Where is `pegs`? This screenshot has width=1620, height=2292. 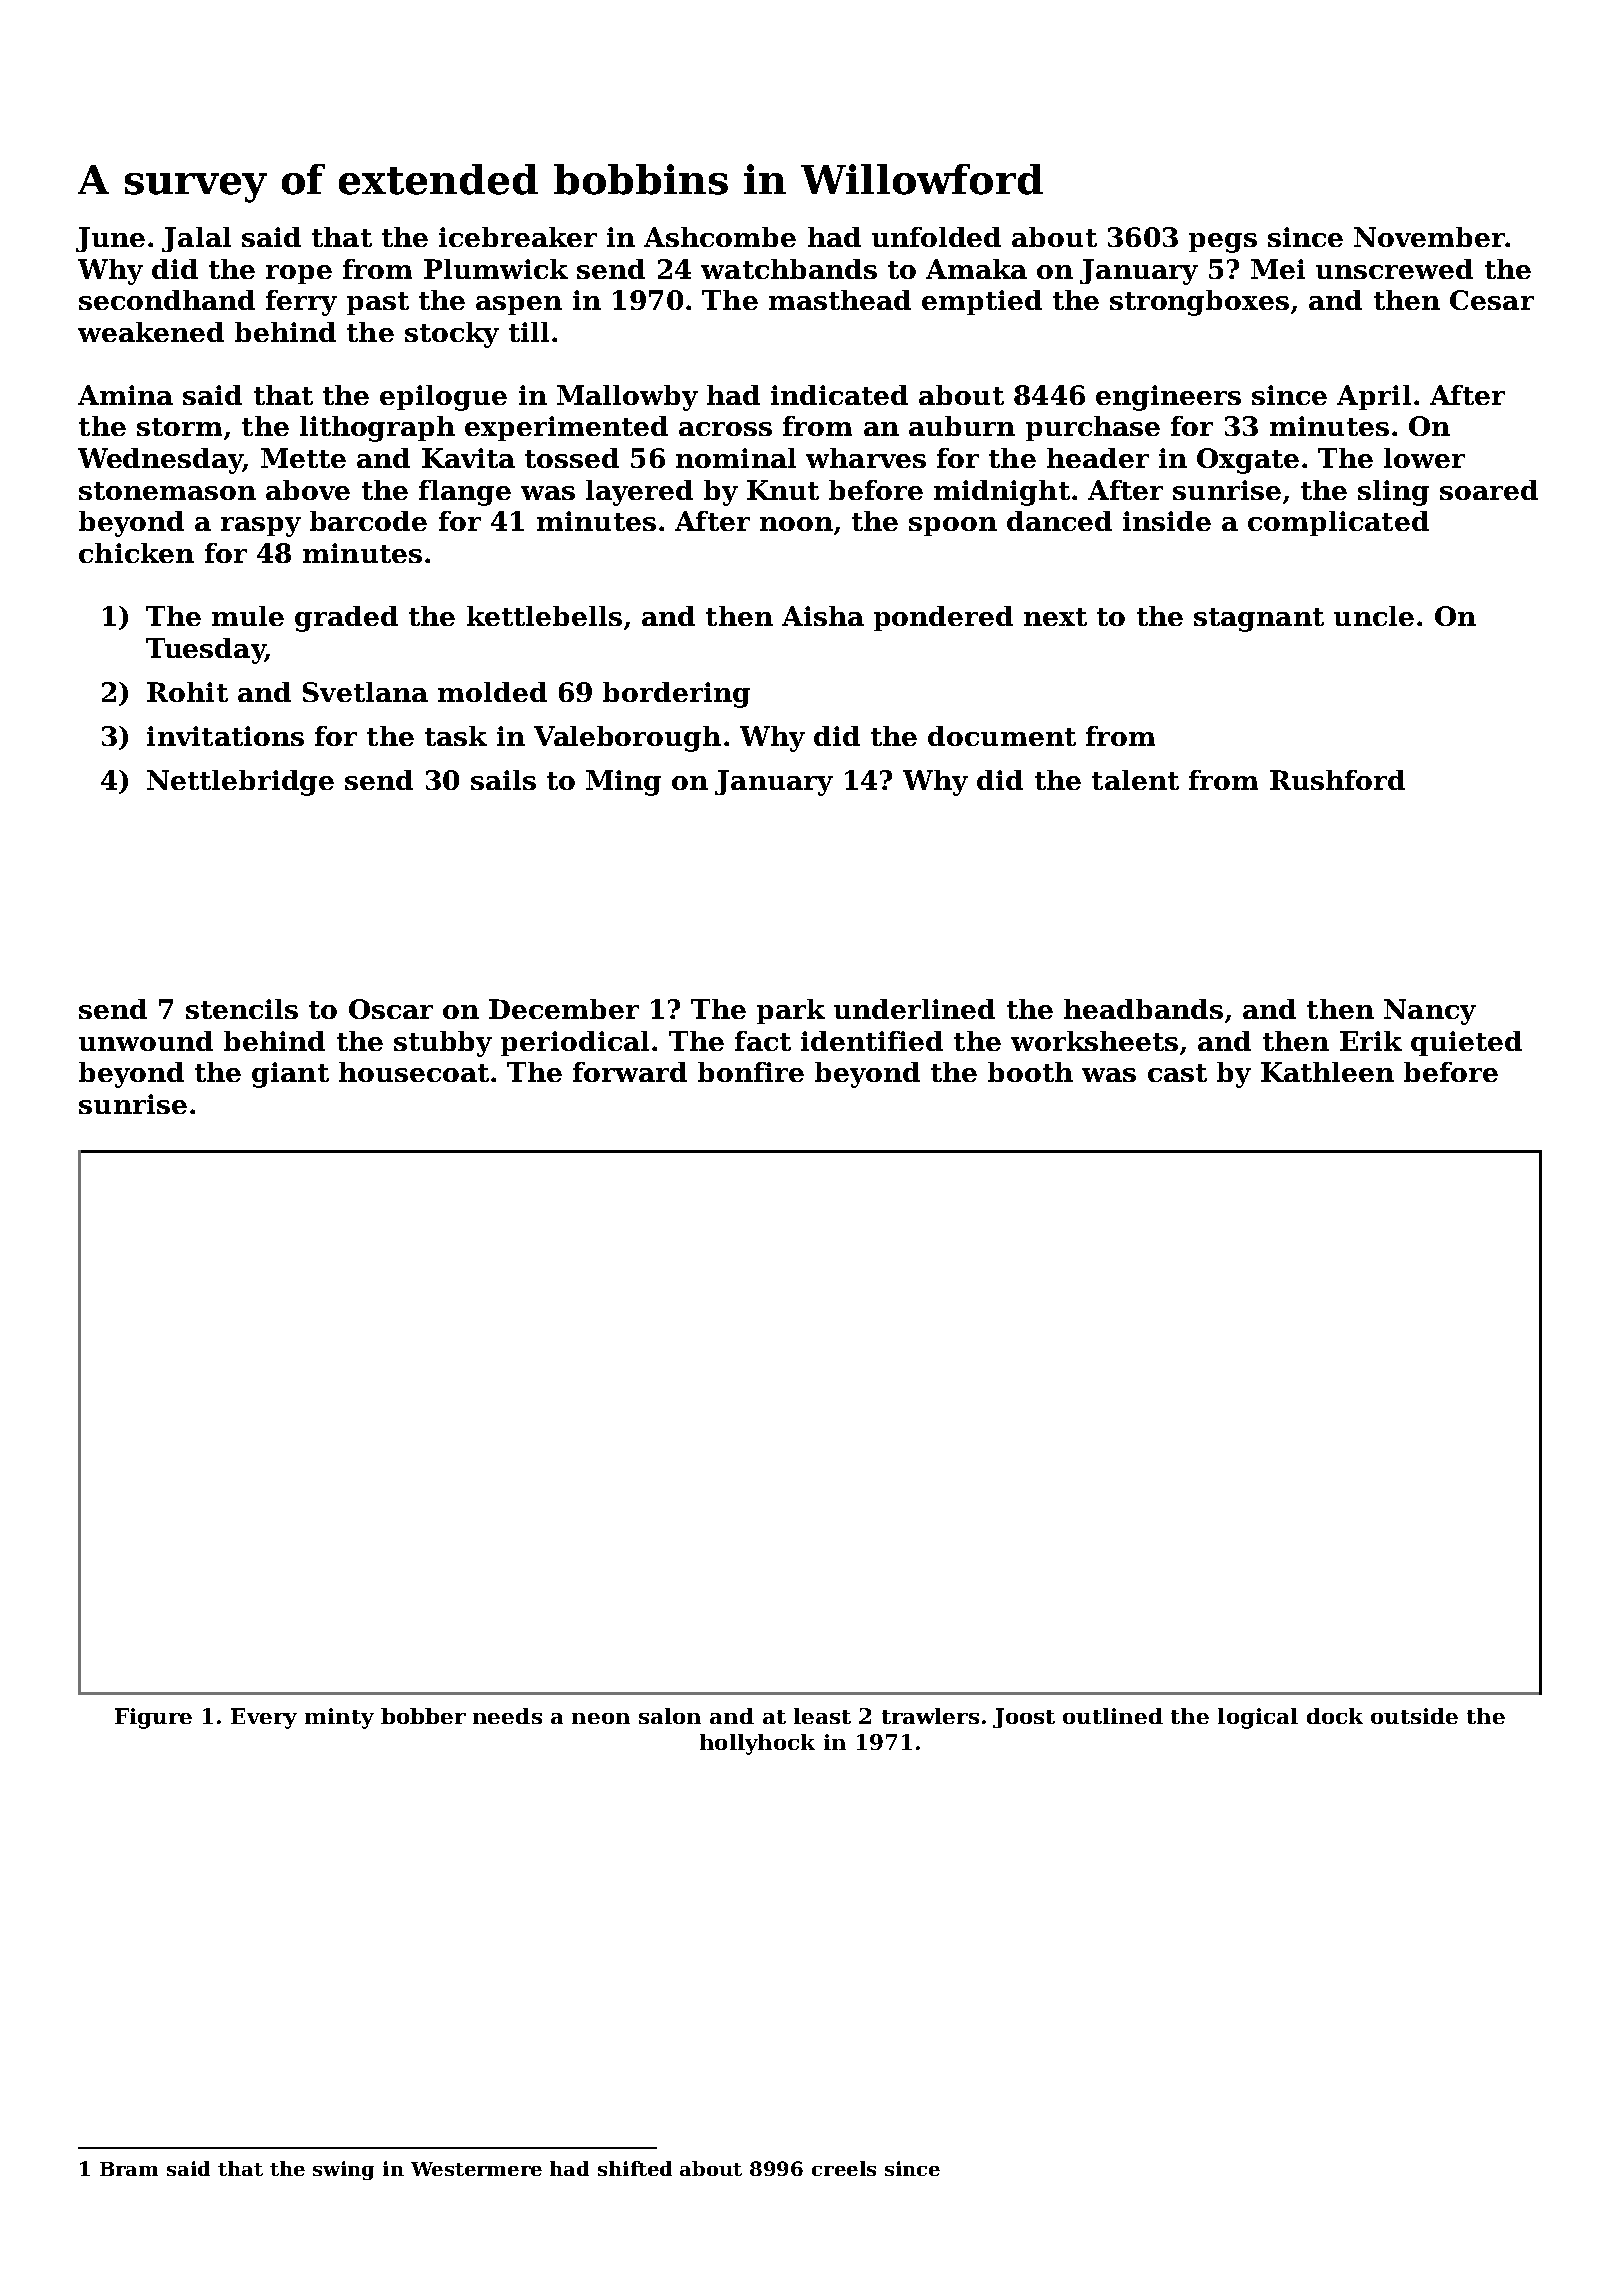
pegs is located at coordinates (1223, 243).
